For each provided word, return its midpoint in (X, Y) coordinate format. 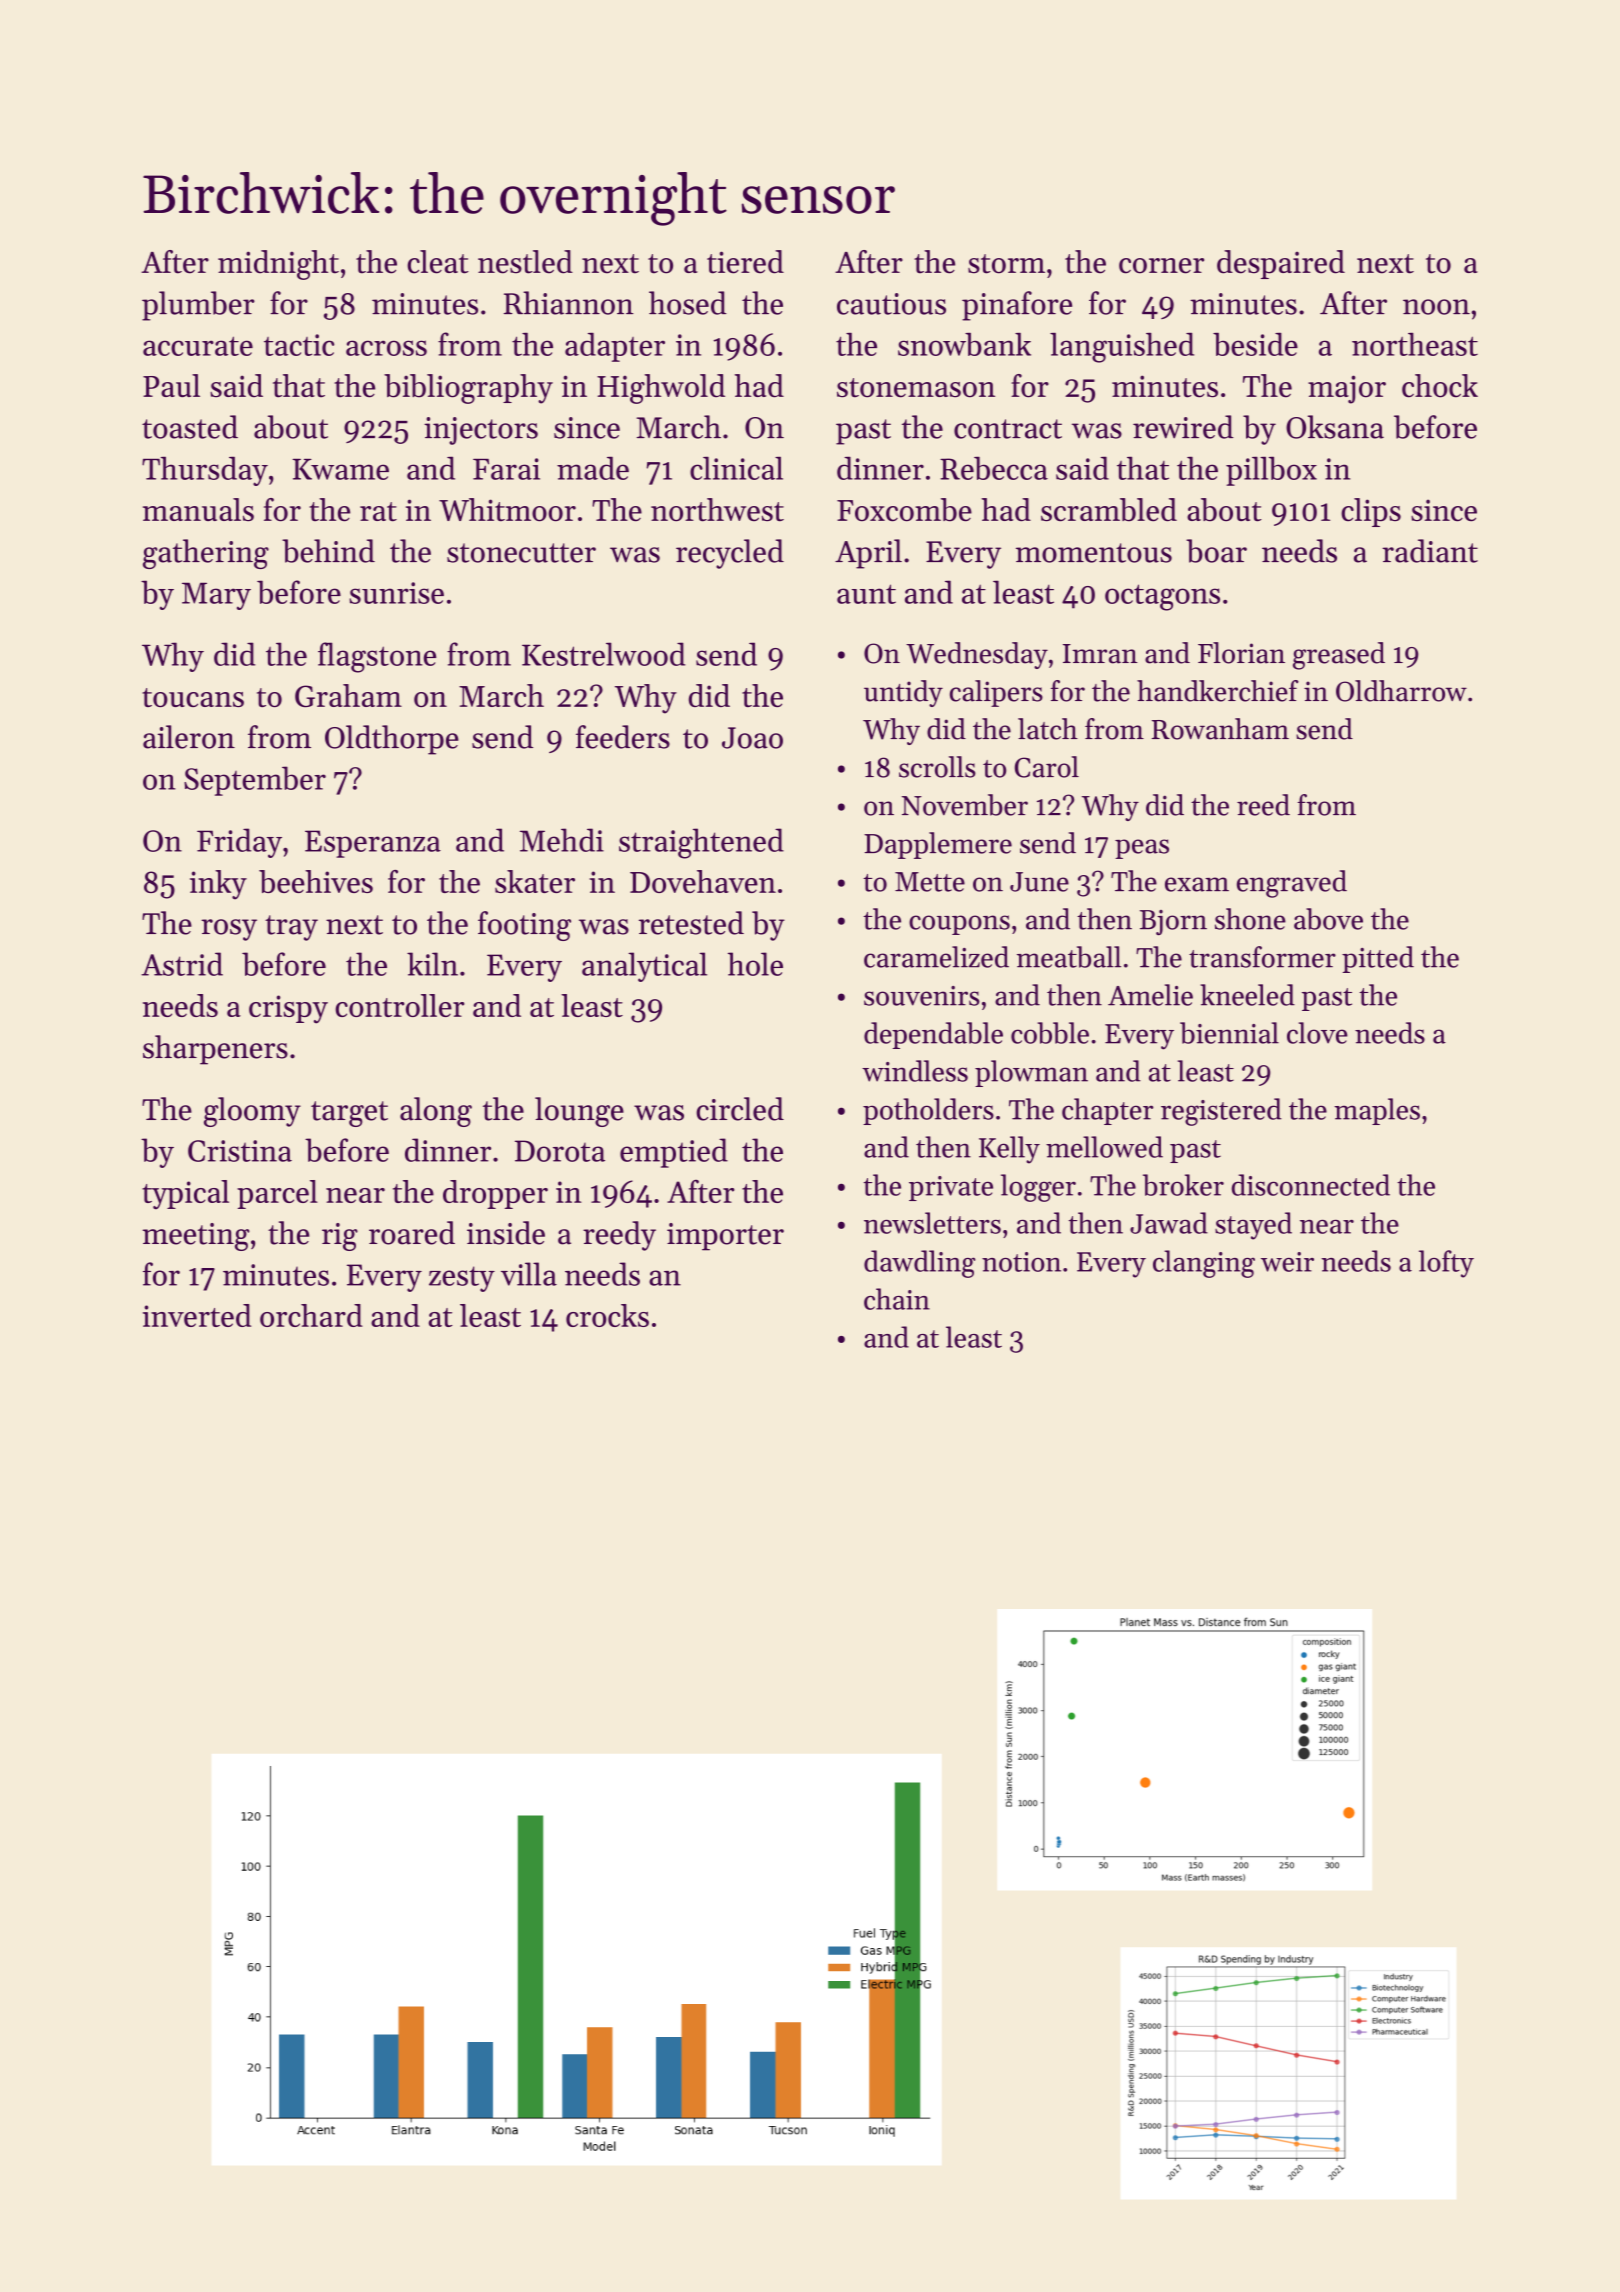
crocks (607, 1315)
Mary (216, 596)
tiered (745, 262)
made (593, 468)
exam (1197, 884)
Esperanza (373, 844)
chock (1440, 386)
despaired (1281, 264)
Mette (930, 882)
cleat (438, 262)
